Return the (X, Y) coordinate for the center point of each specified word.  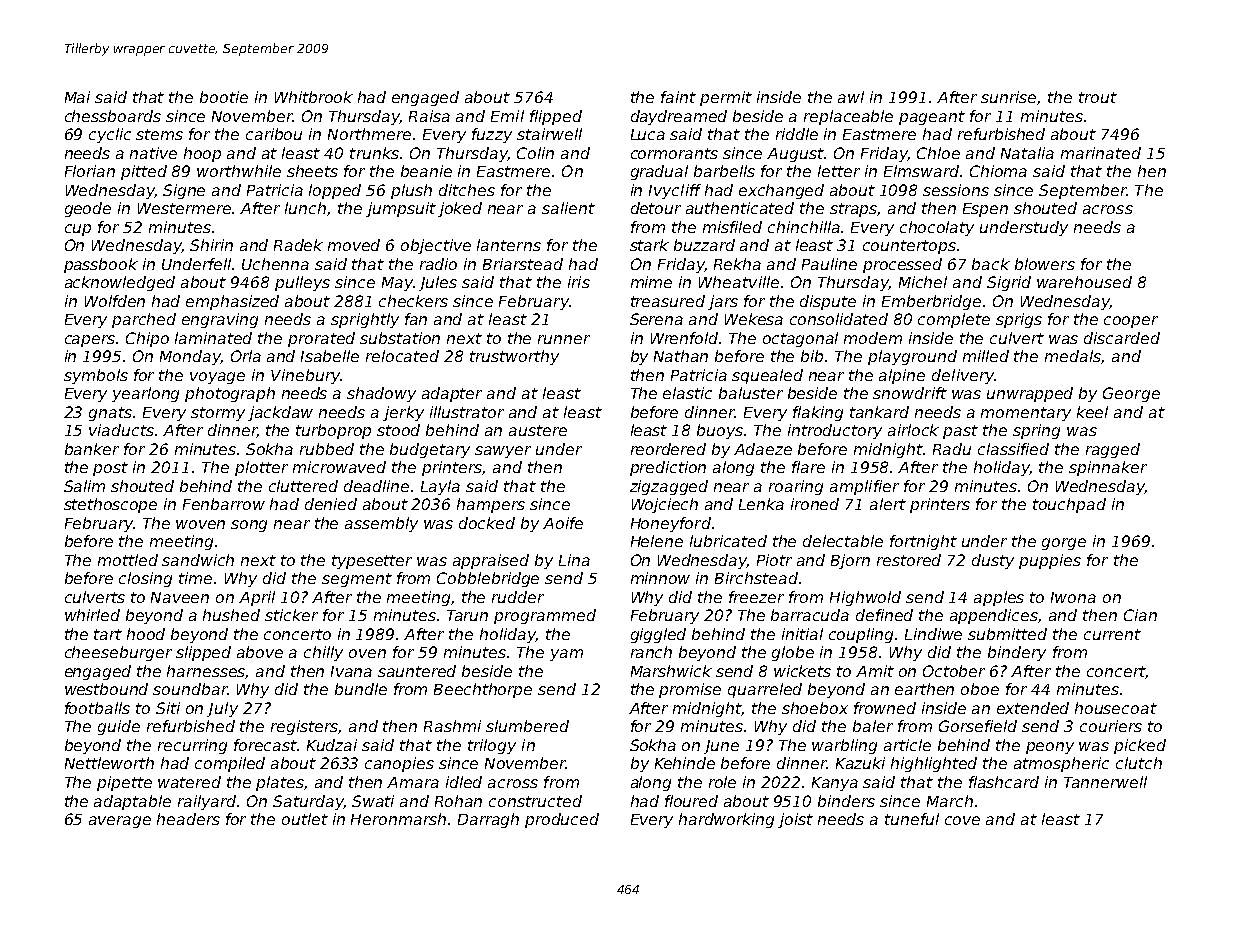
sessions (956, 190)
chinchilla (804, 227)
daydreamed (679, 117)
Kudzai (332, 745)
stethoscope (110, 505)
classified (1013, 449)
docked (487, 523)
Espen (985, 210)
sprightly (365, 320)
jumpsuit (401, 209)
